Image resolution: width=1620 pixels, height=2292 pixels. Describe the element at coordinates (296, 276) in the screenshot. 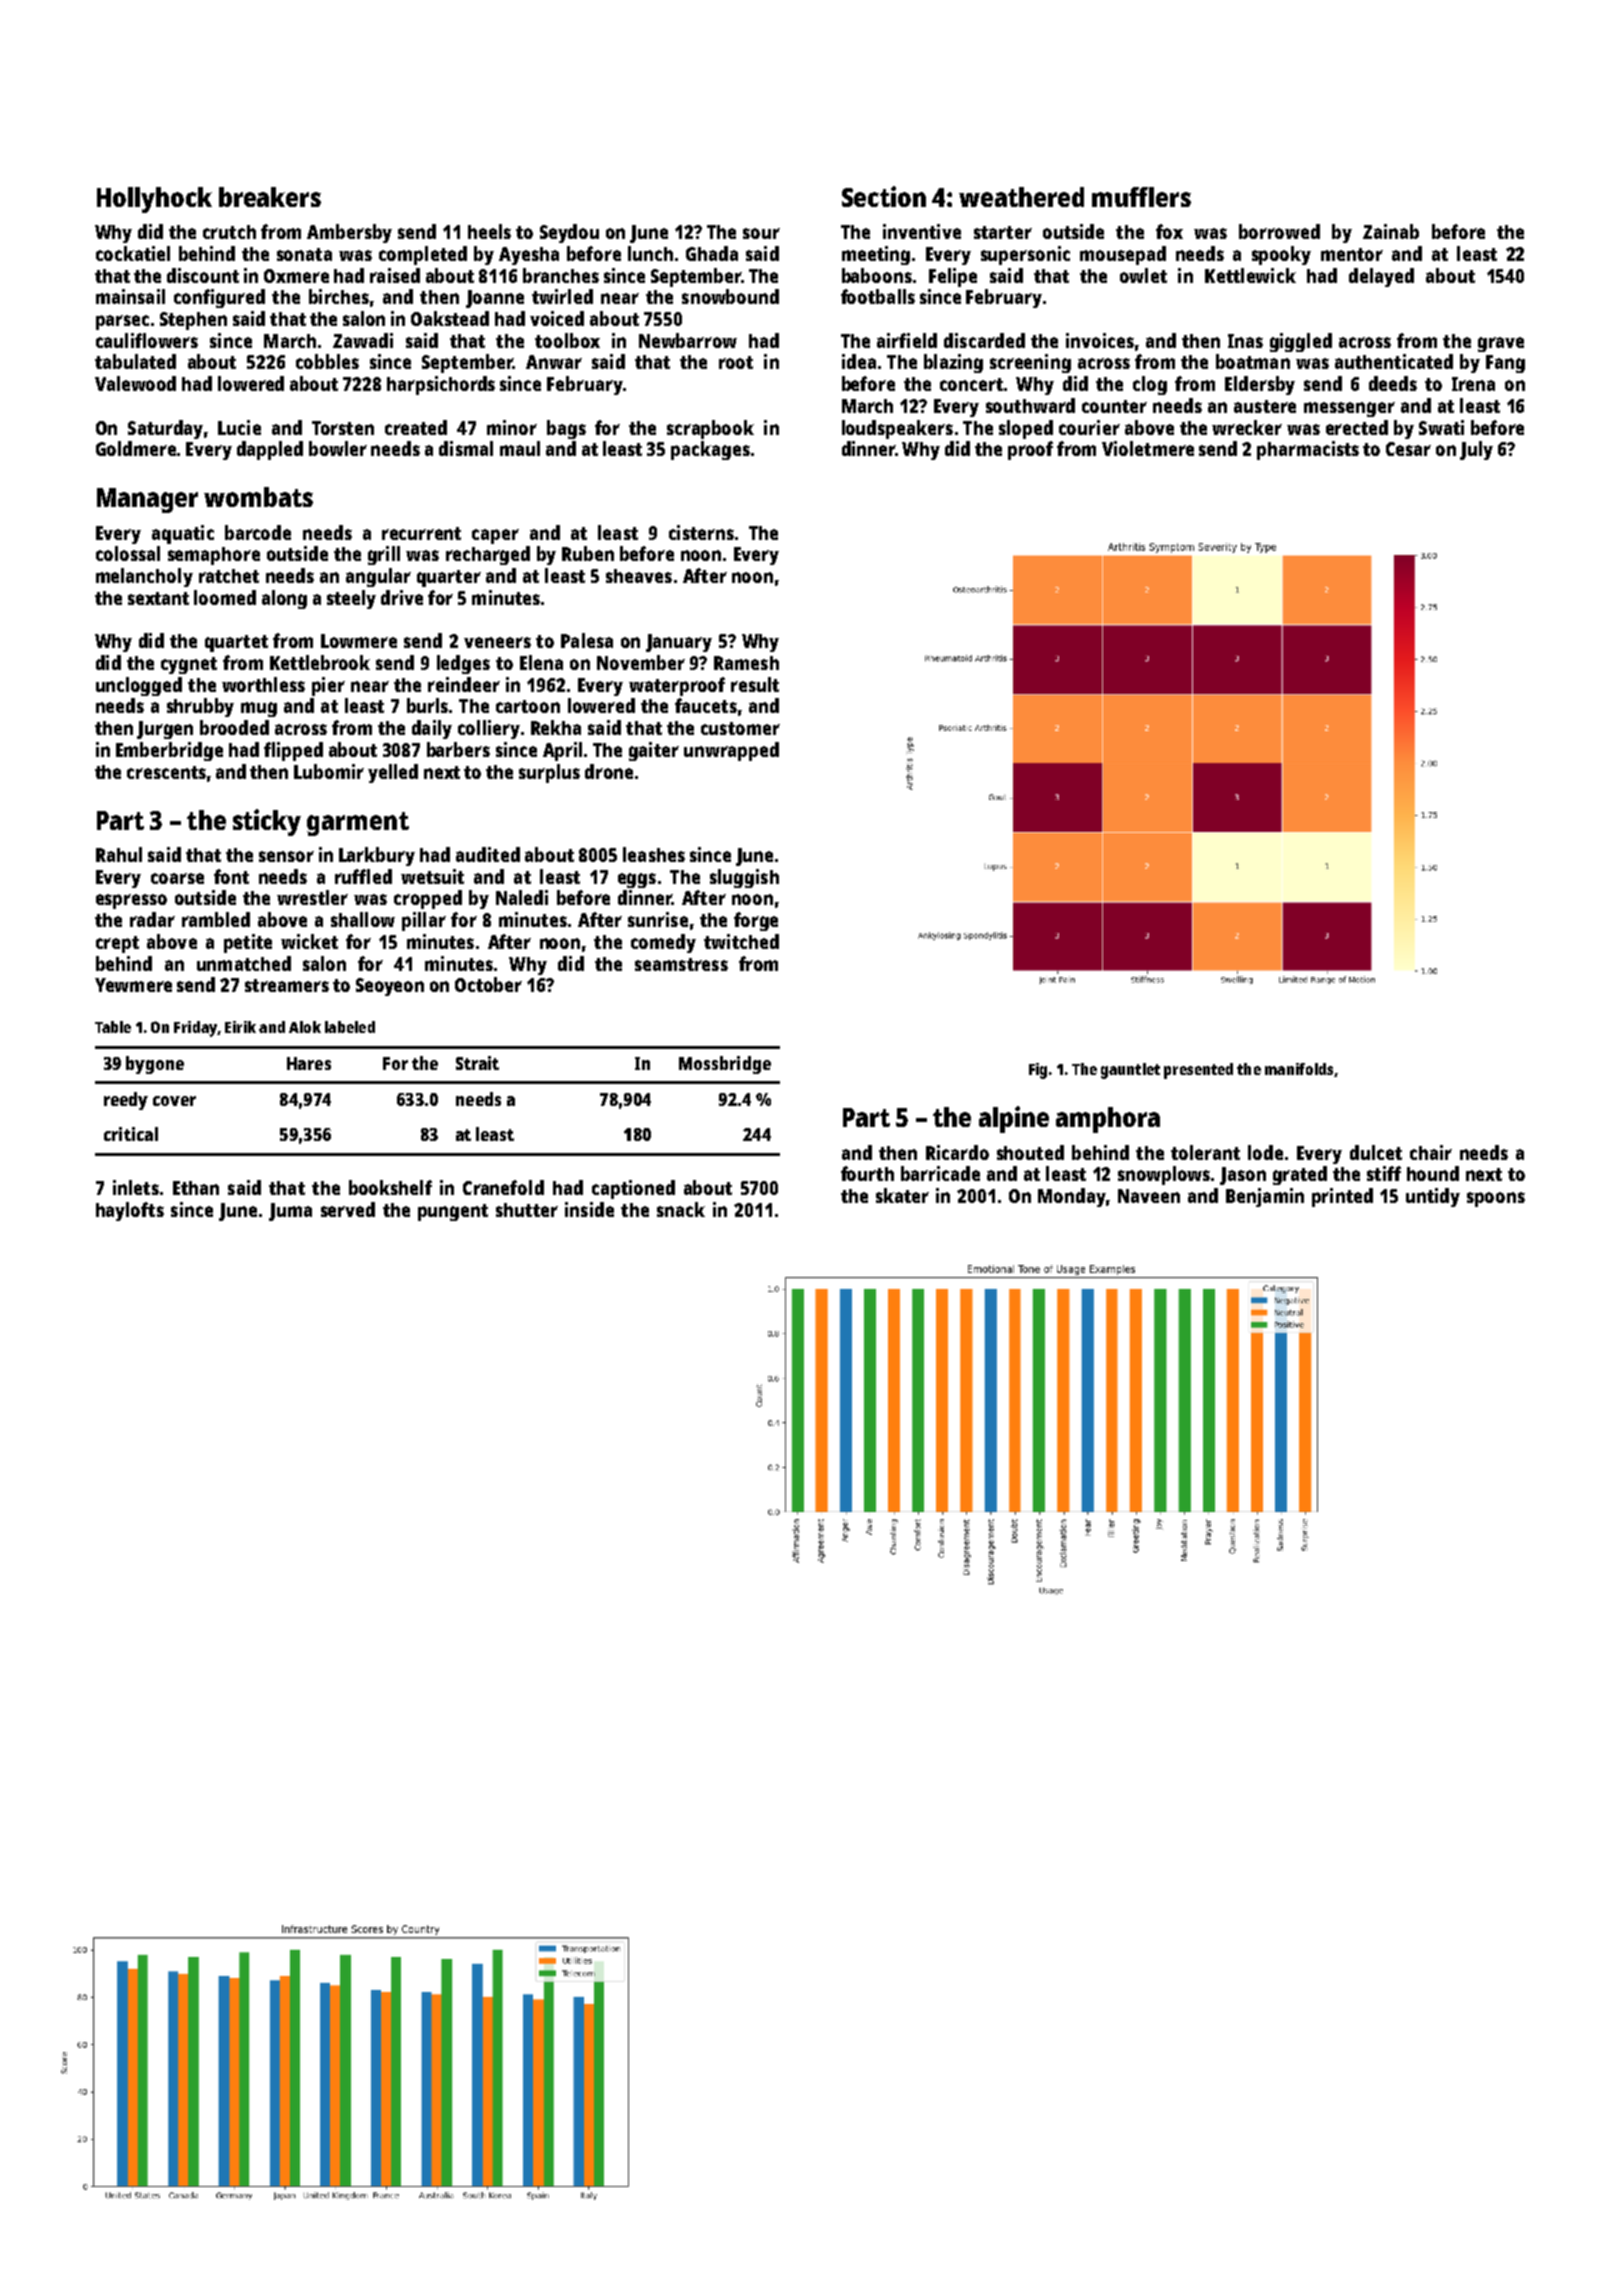

I see `Oxmere` at that location.
